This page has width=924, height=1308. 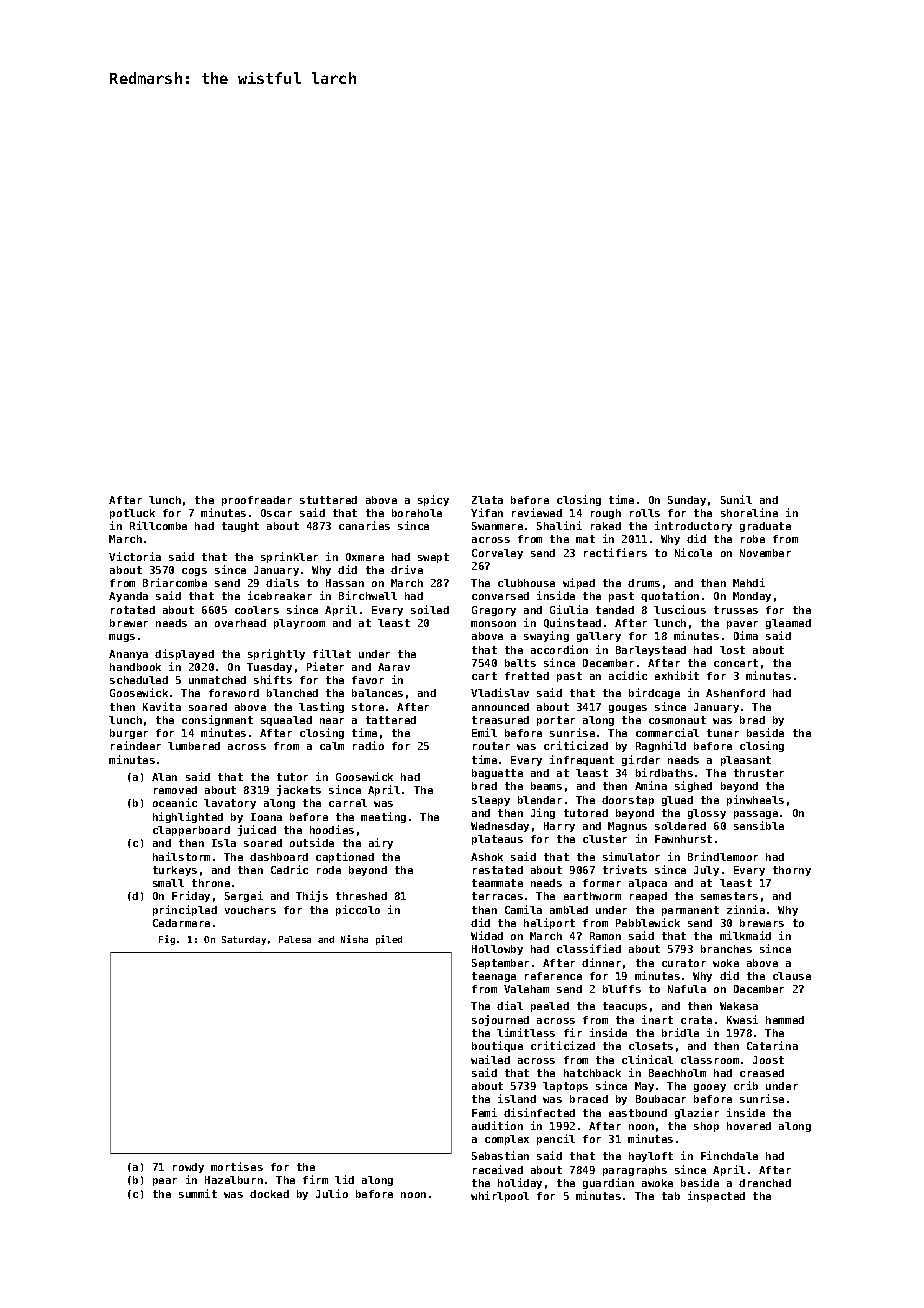 What do you see at coordinates (553, 976) in the page?
I see `reference` at bounding box center [553, 976].
